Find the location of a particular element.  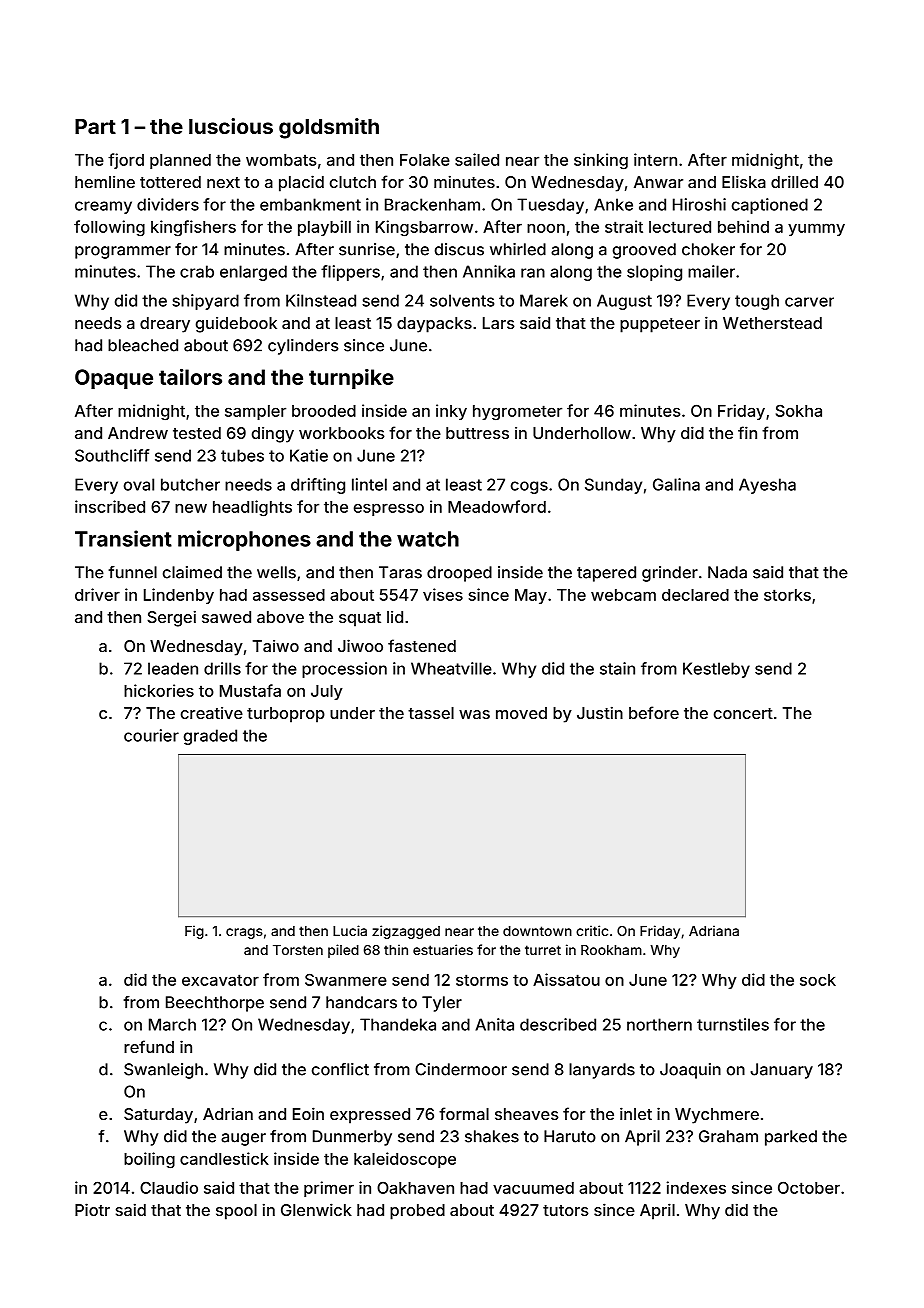

tubes is located at coordinates (242, 455).
